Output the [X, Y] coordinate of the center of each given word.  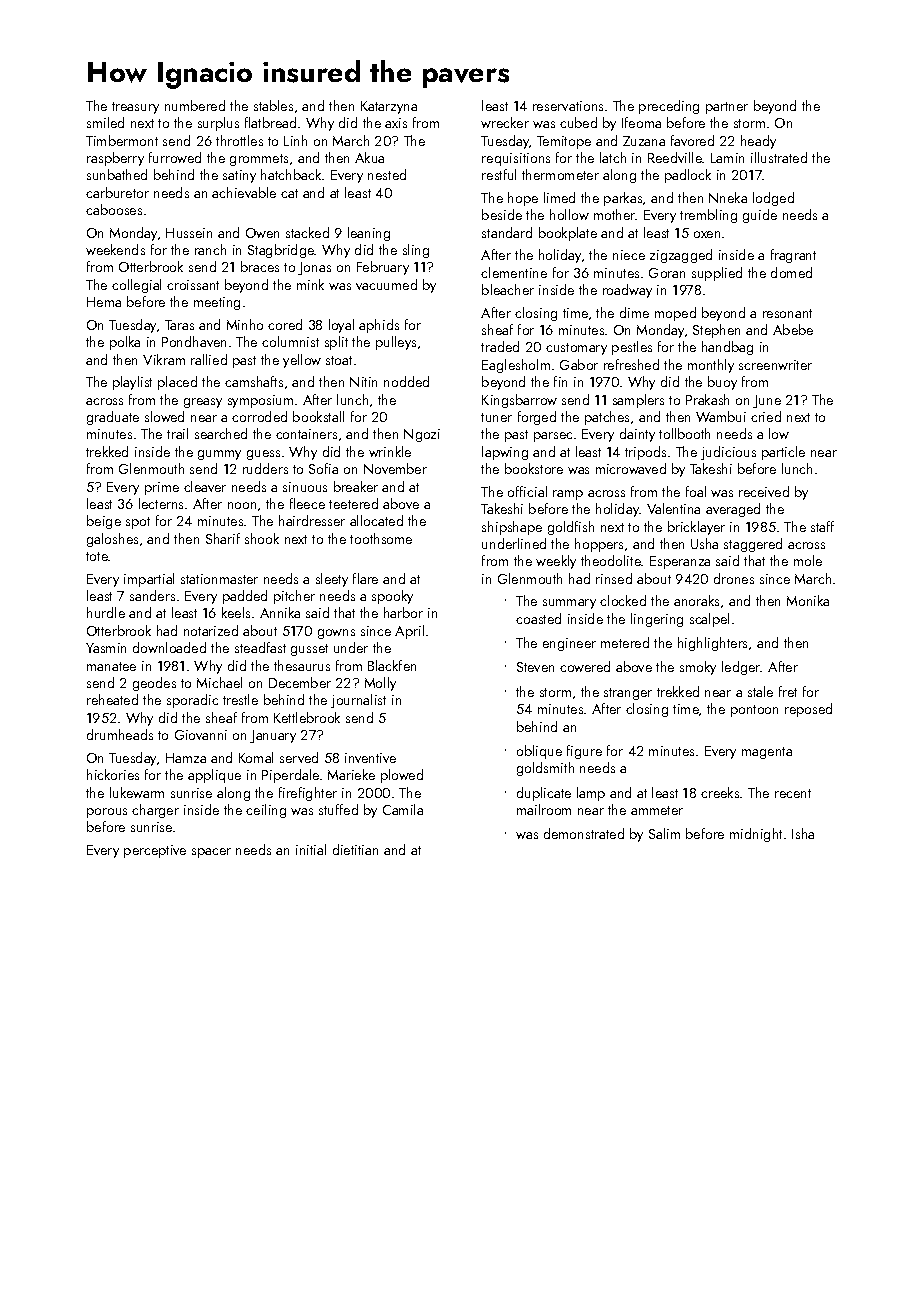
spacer [211, 853]
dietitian [355, 849]
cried [766, 416]
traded [500, 346]
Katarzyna [389, 107]
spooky [392, 597]
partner [727, 108]
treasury [135, 108]
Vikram [164, 359]
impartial [149, 580]
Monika [808, 600]
